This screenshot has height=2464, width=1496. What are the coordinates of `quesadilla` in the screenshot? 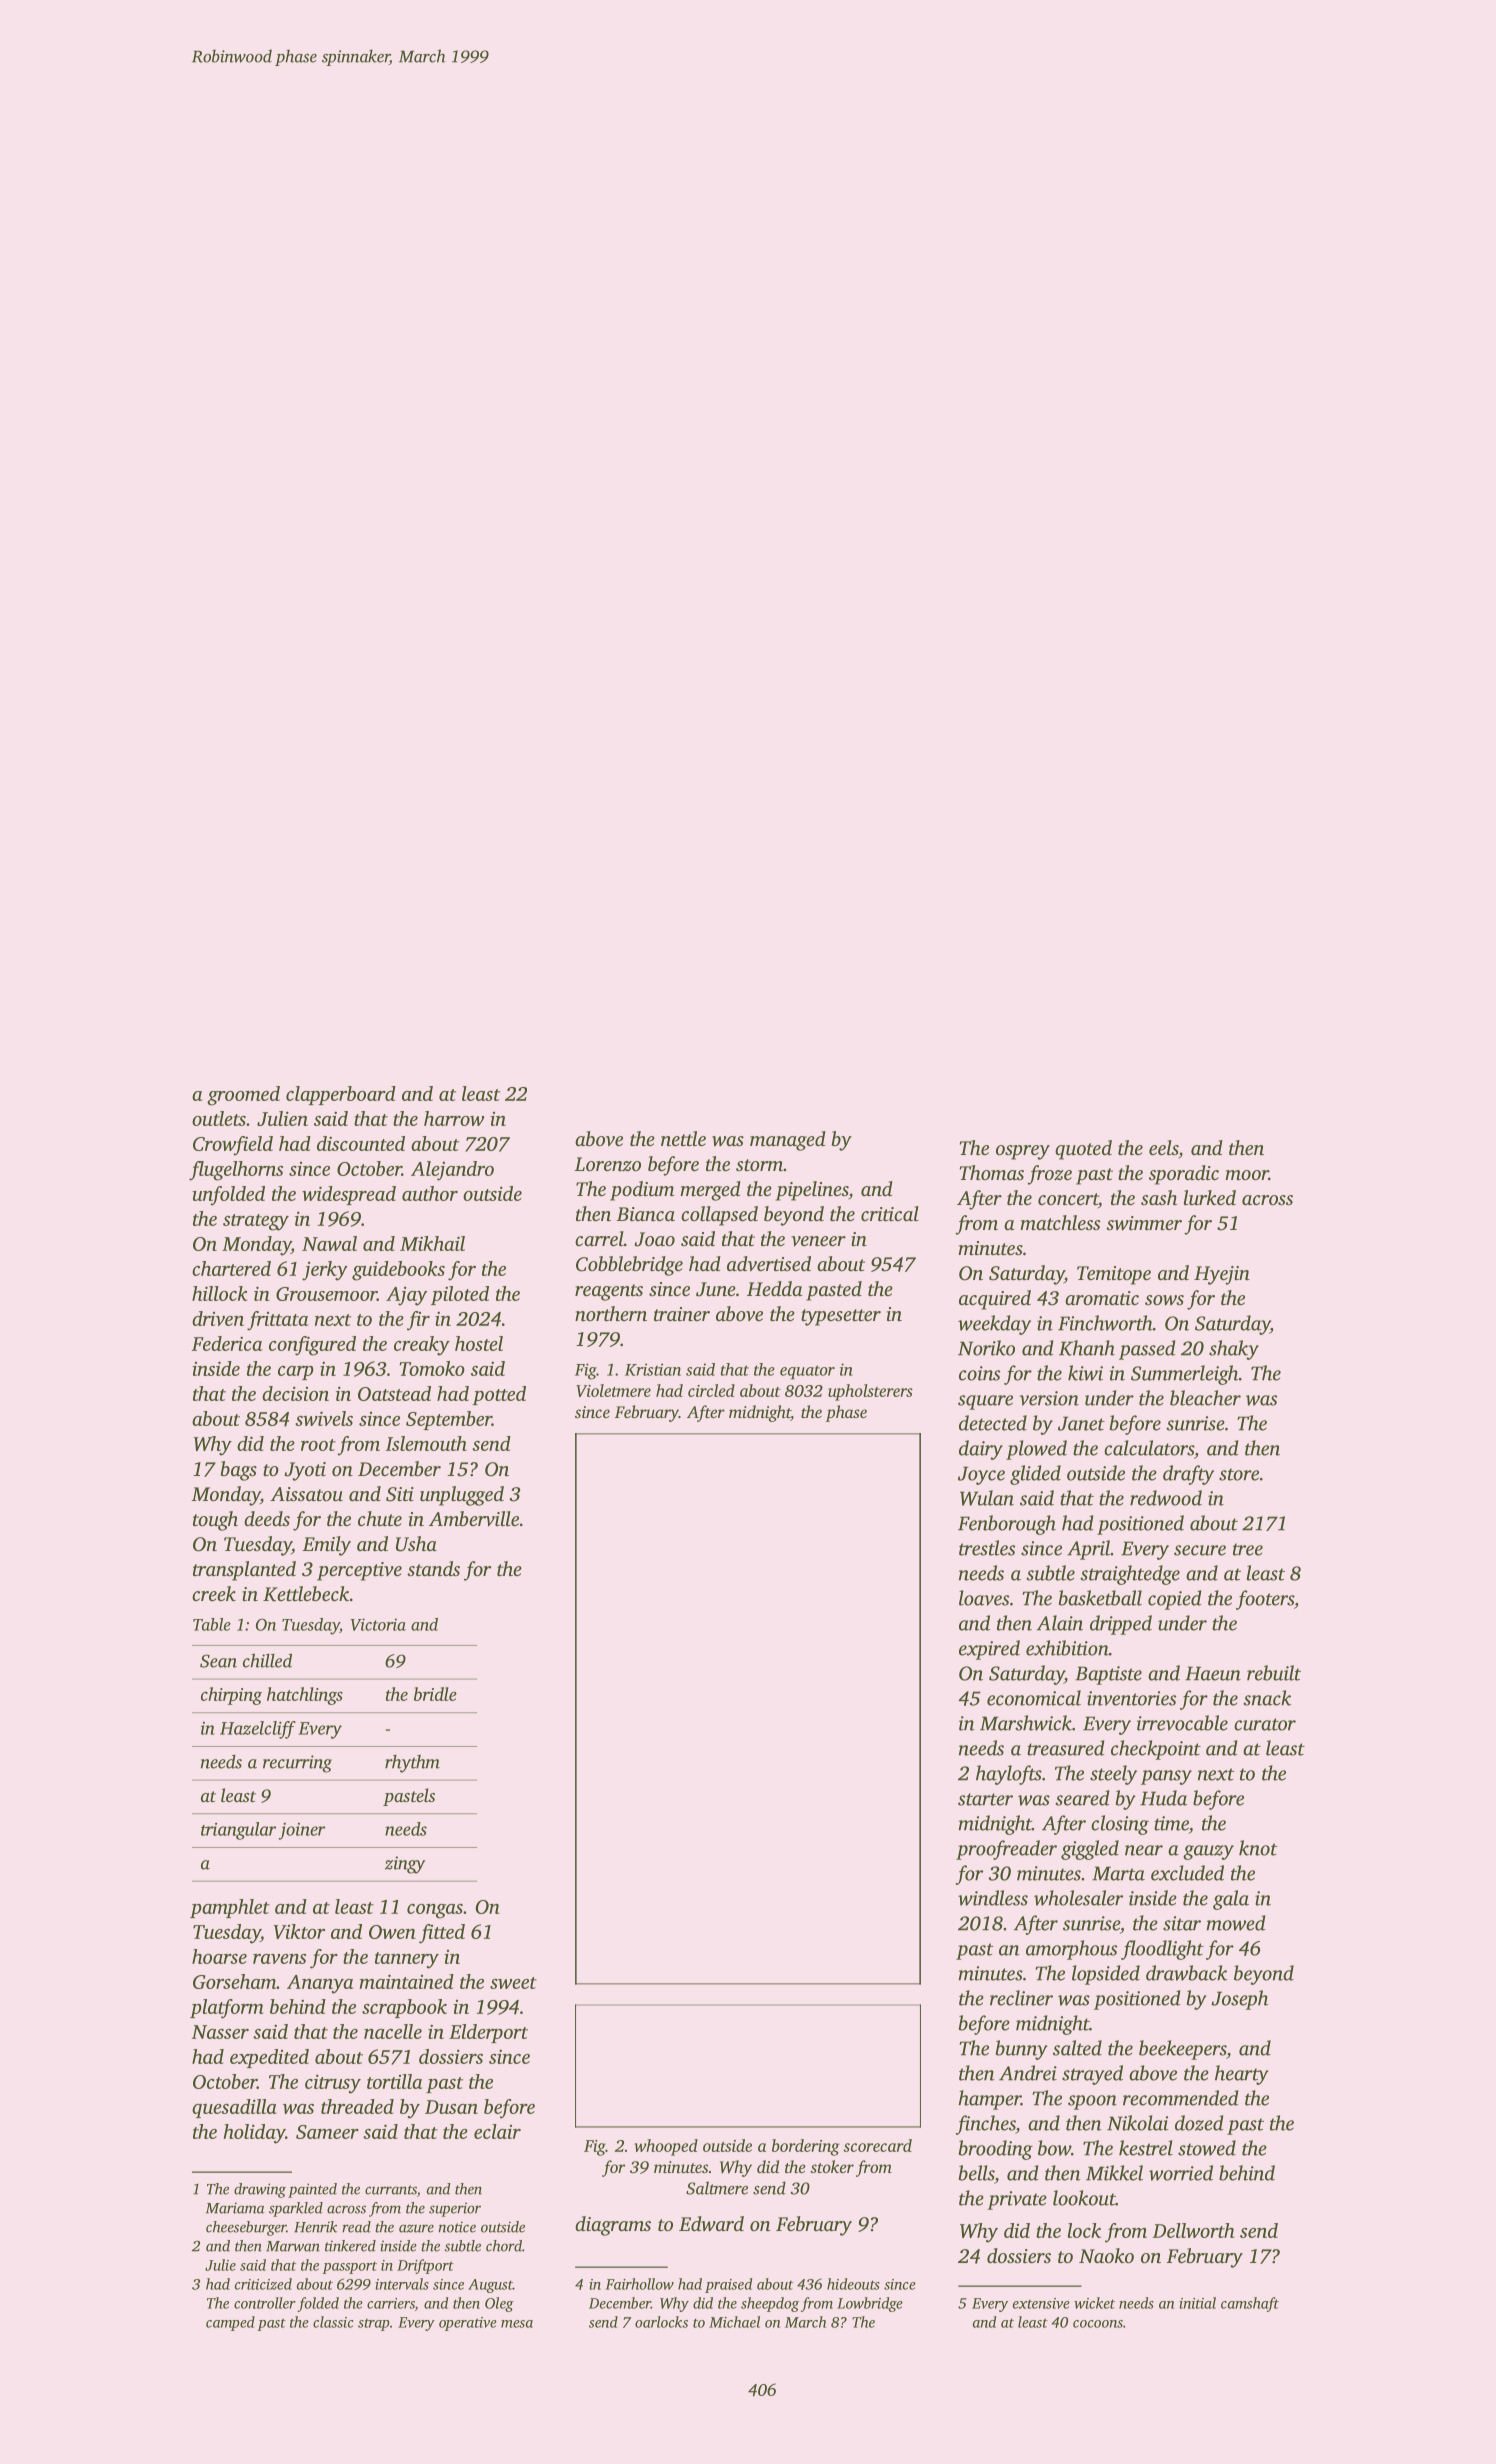 It's located at (234, 2108).
